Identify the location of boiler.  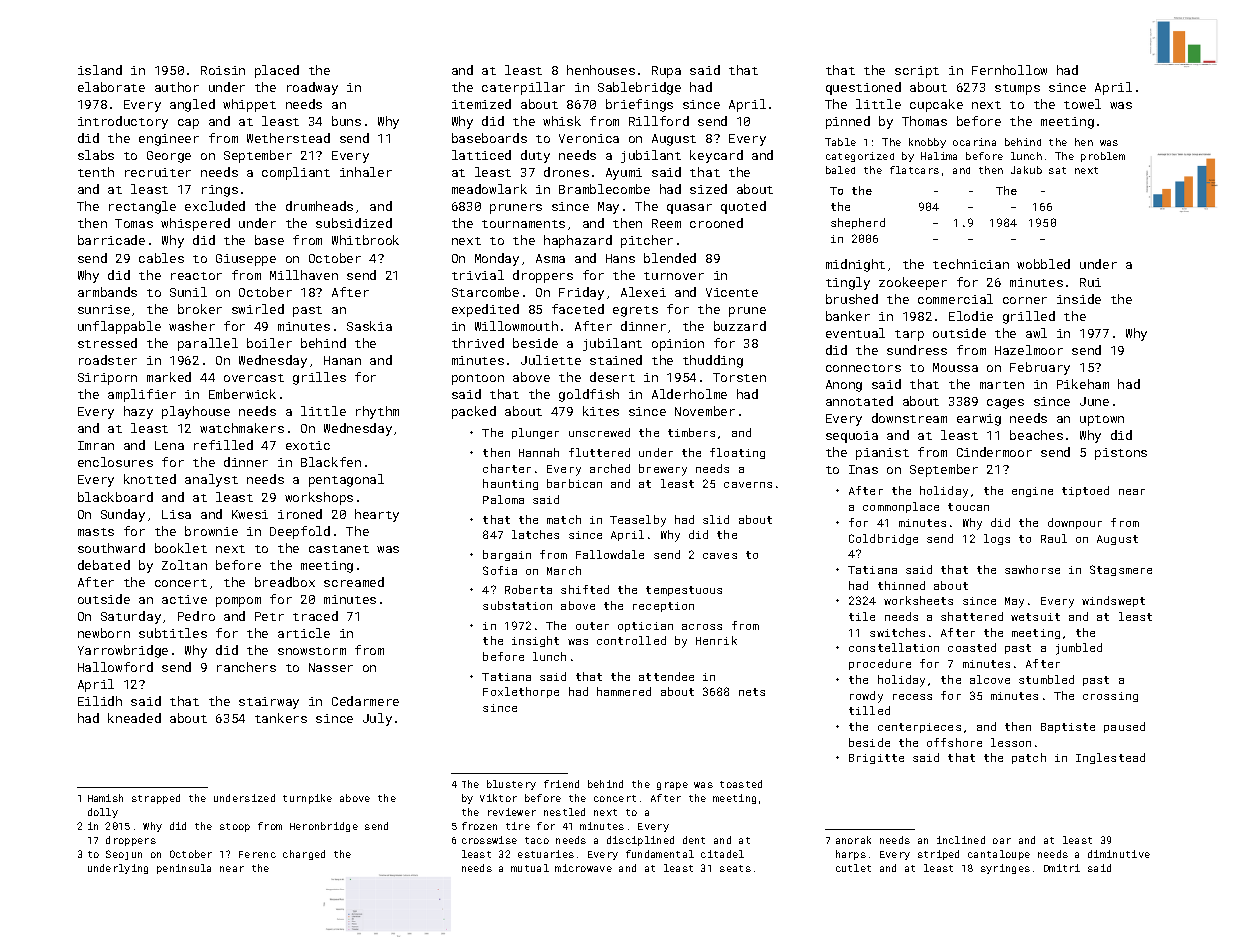
(269, 343).
